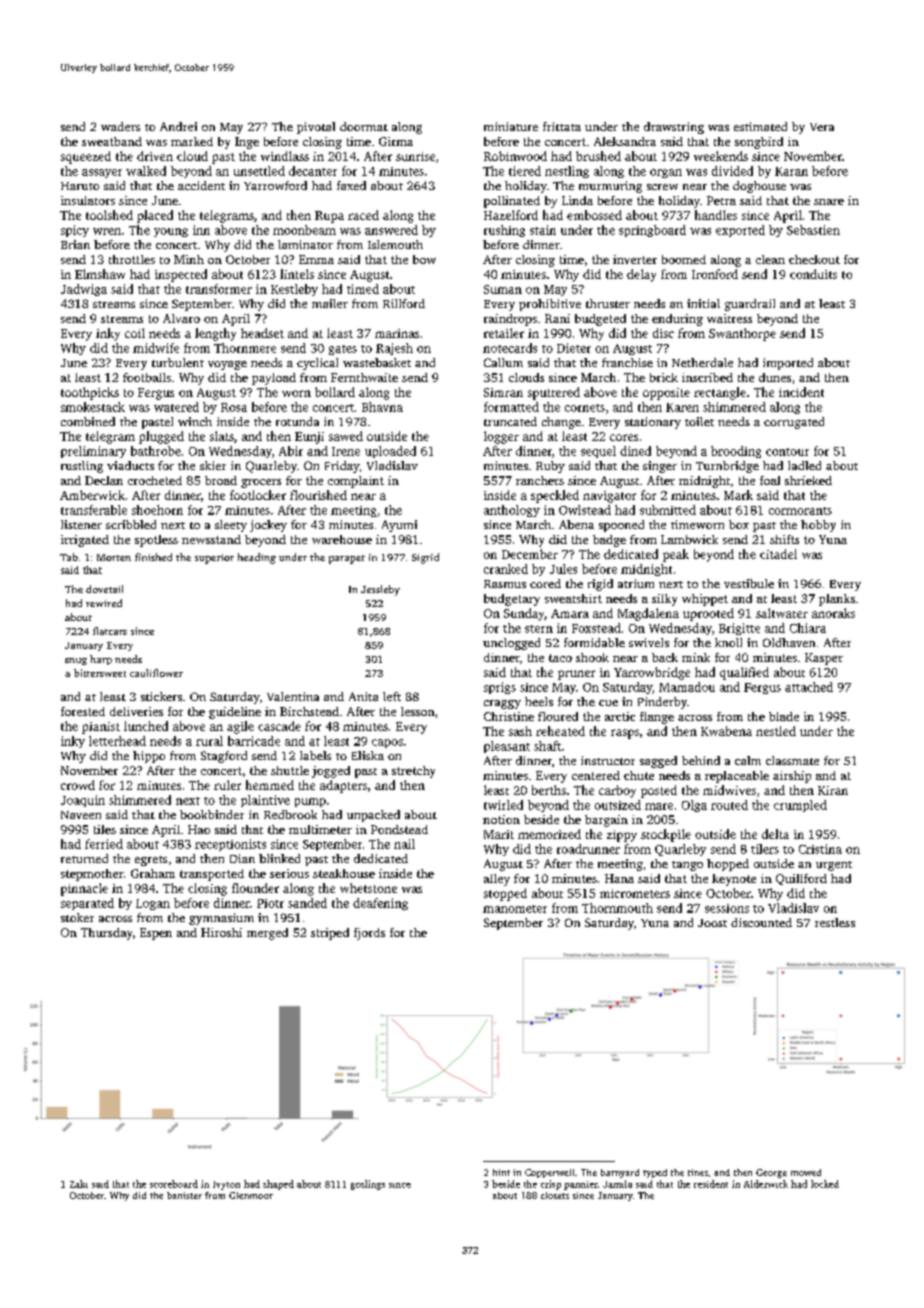 The image size is (924, 1308). I want to click on Bhavna, so click(382, 407).
